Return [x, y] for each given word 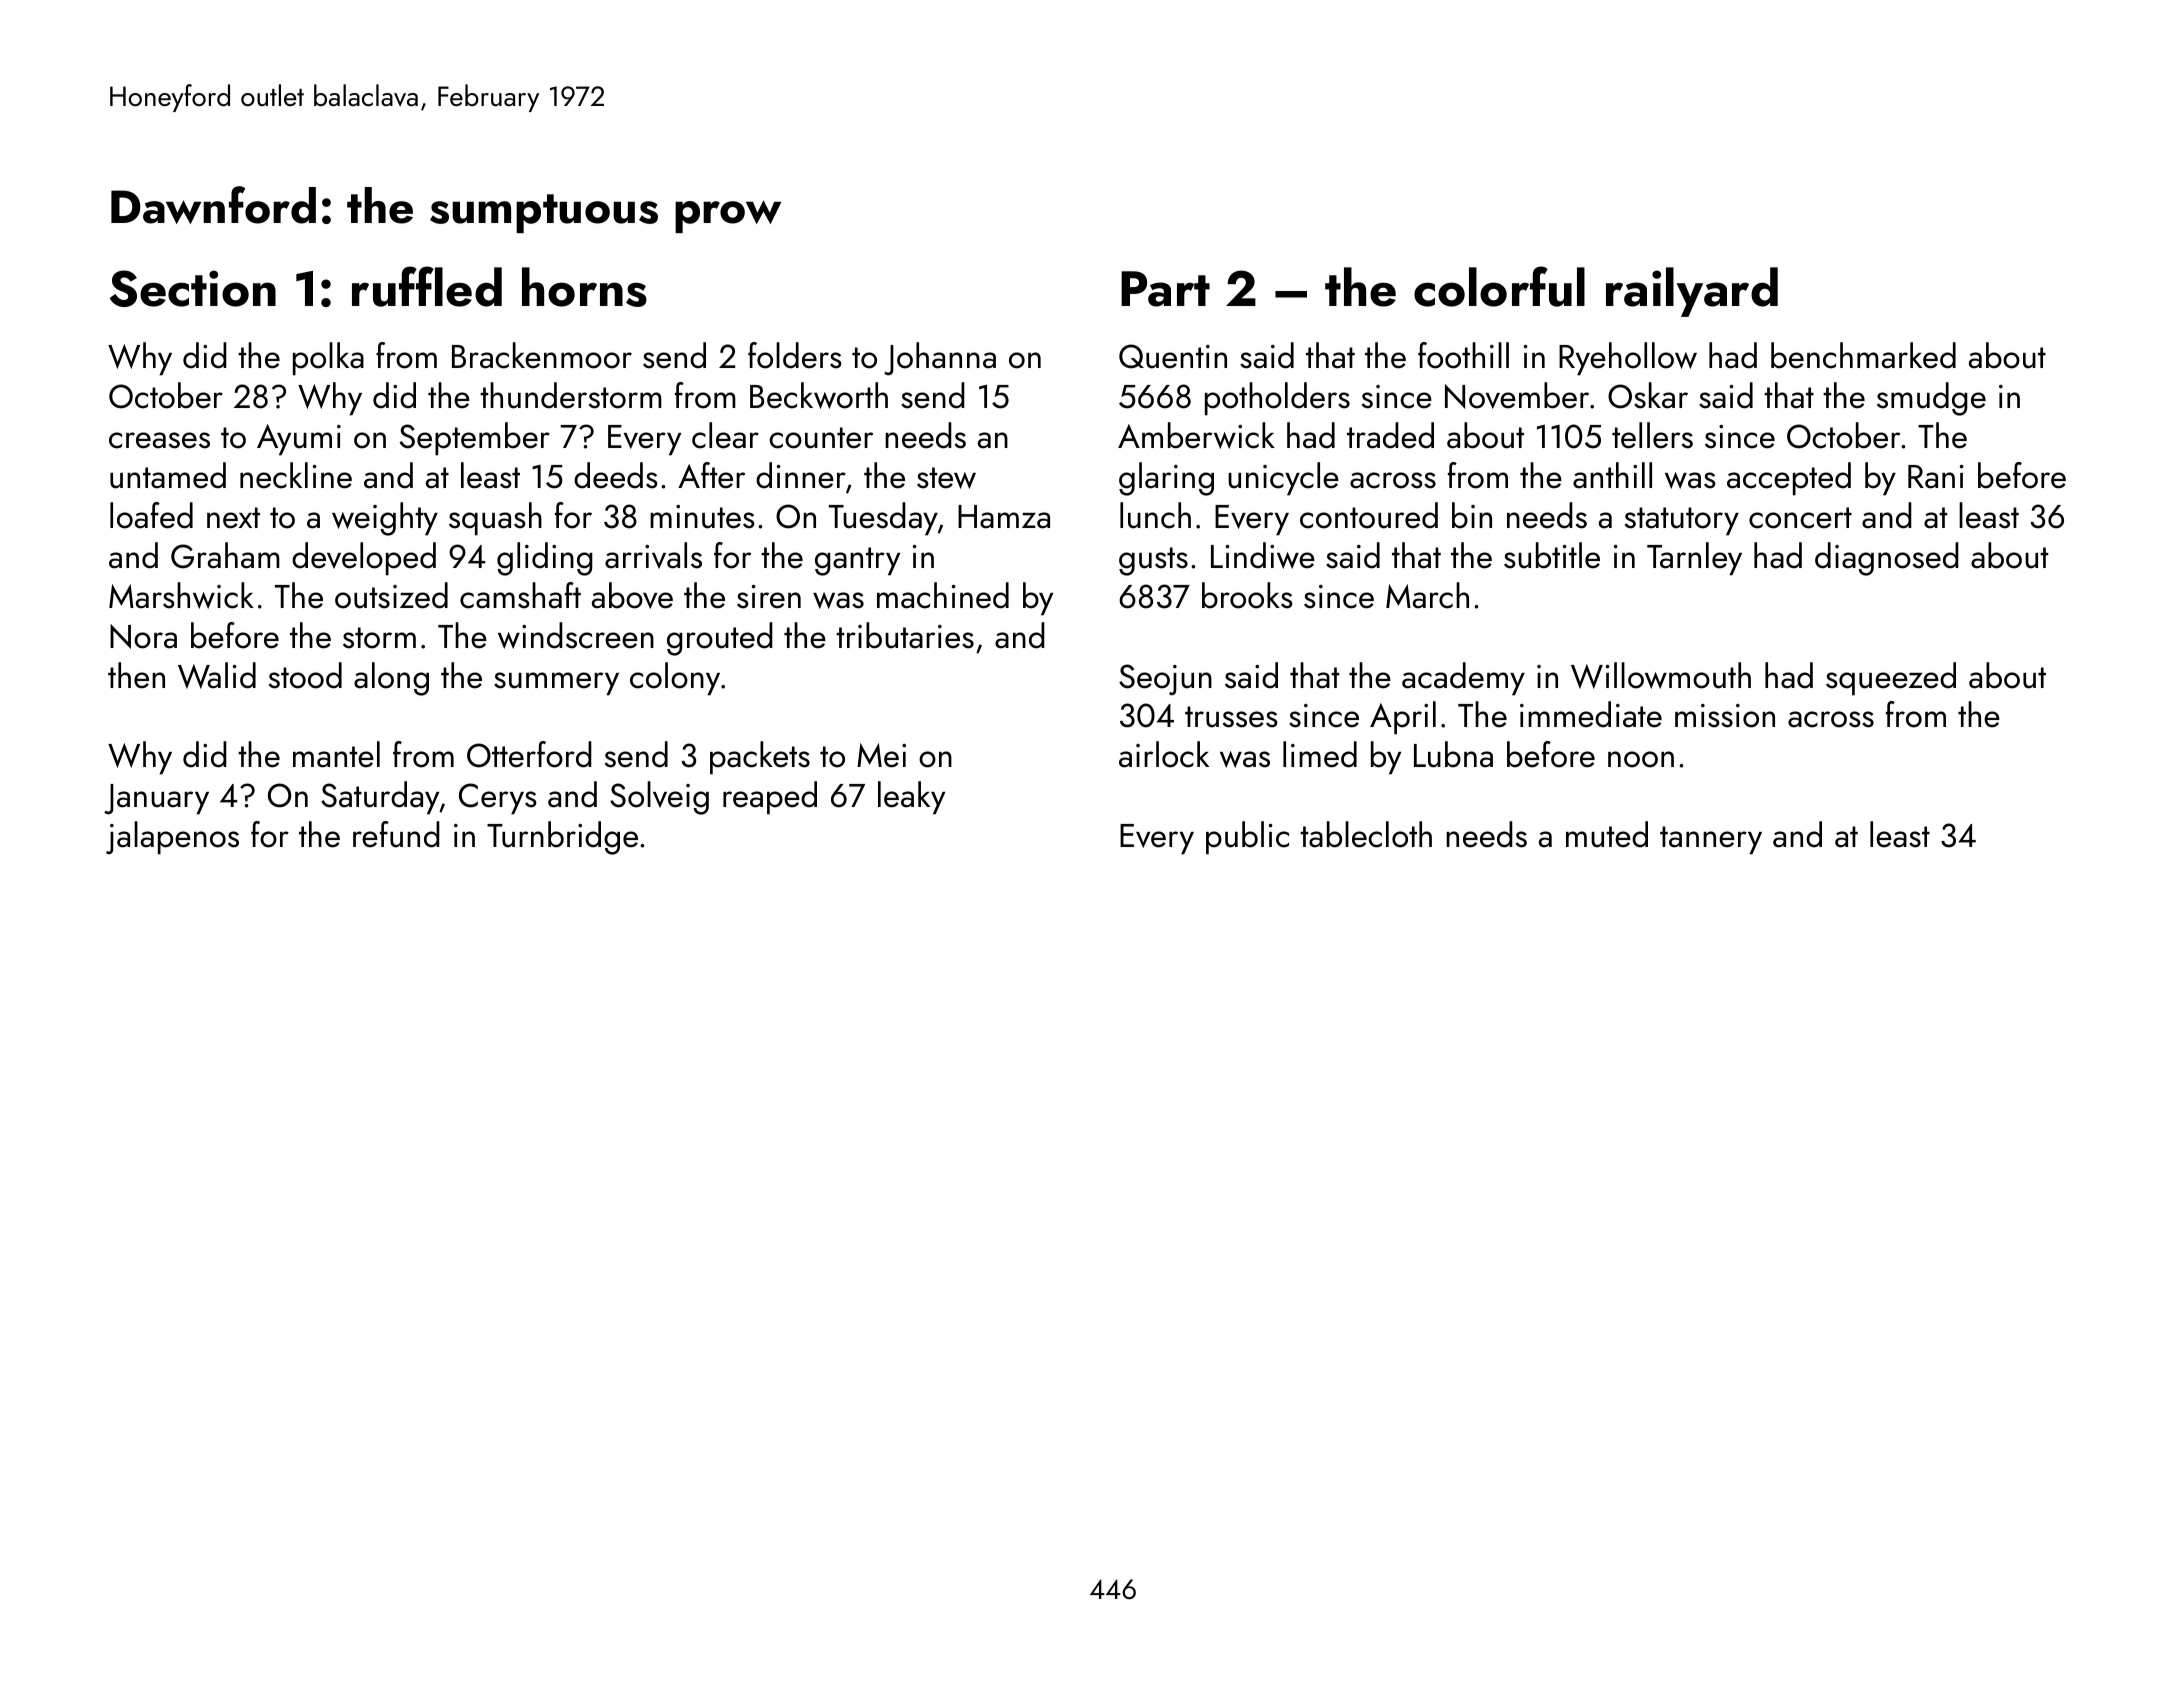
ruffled [427, 286]
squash [495, 519]
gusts [1153, 561]
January [156, 799]
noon [1641, 759]
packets [760, 758]
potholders [1277, 399]
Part [1165, 289]
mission [1725, 716]
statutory [1682, 521]
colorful [1499, 286]
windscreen [576, 635]
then [136, 675]
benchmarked [1863, 355]
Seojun [1165, 679]
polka [328, 359]
